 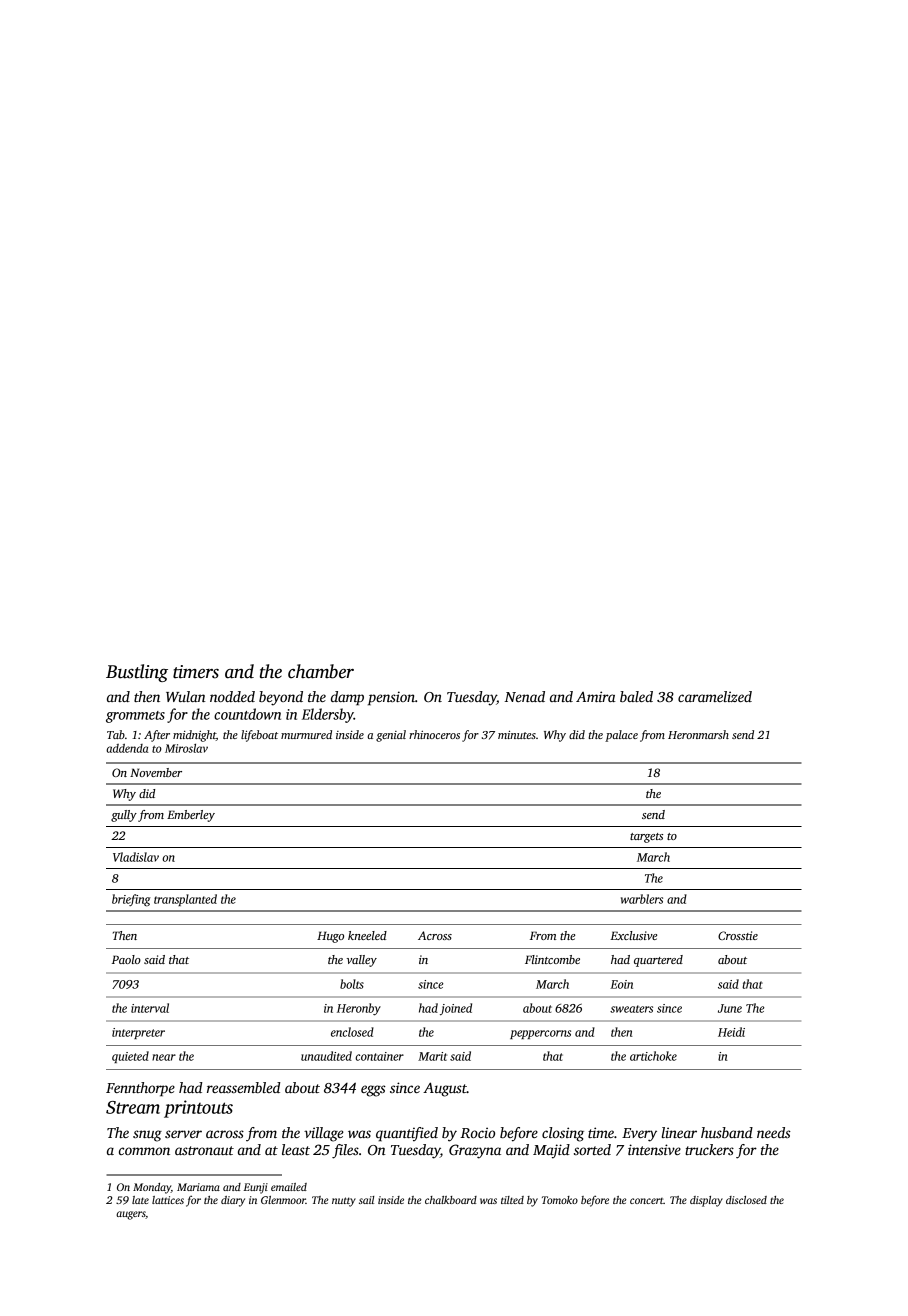 I want to click on lattices, so click(x=168, y=1200).
